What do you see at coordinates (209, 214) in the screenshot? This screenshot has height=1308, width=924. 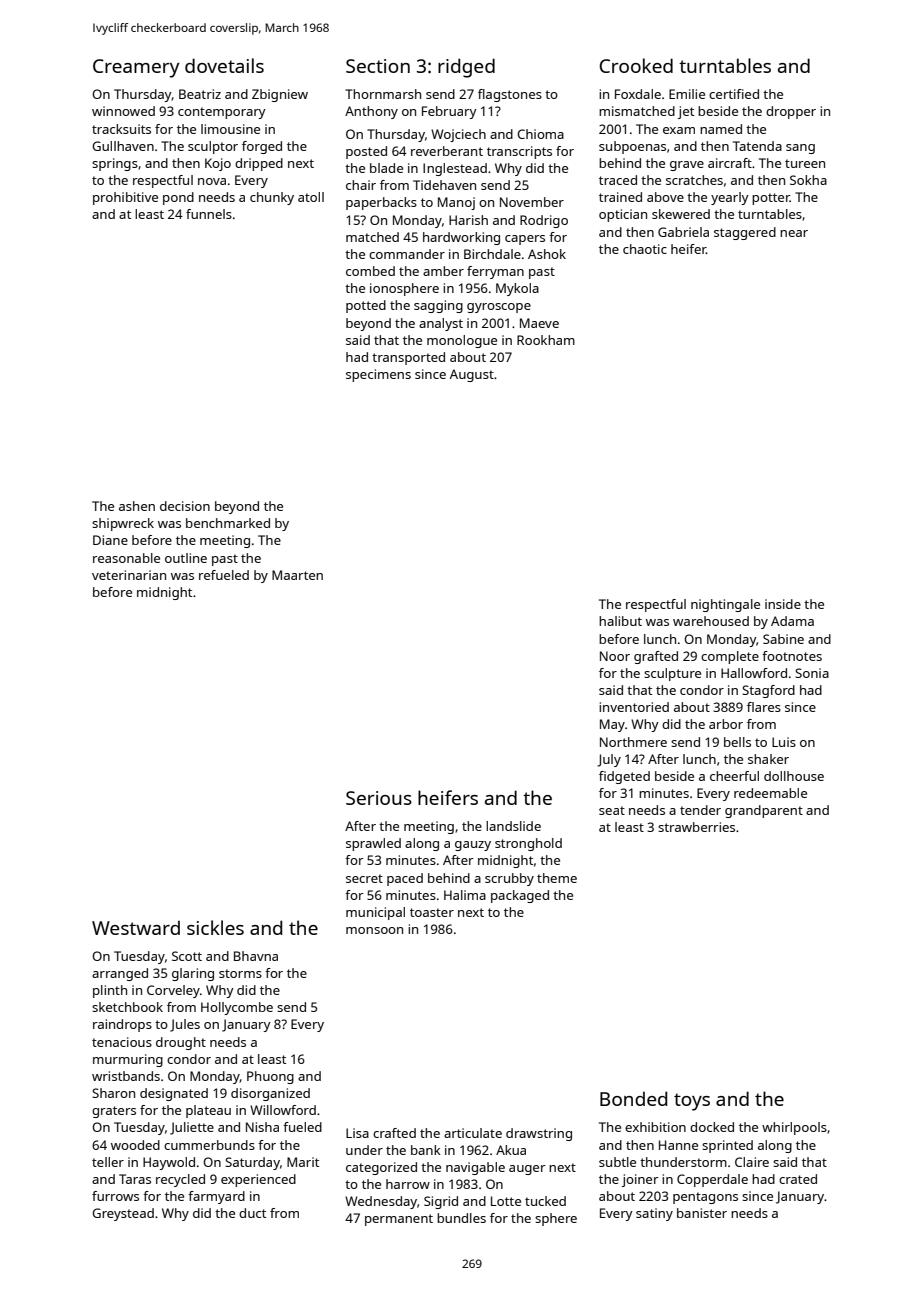 I see `funnels` at bounding box center [209, 214].
